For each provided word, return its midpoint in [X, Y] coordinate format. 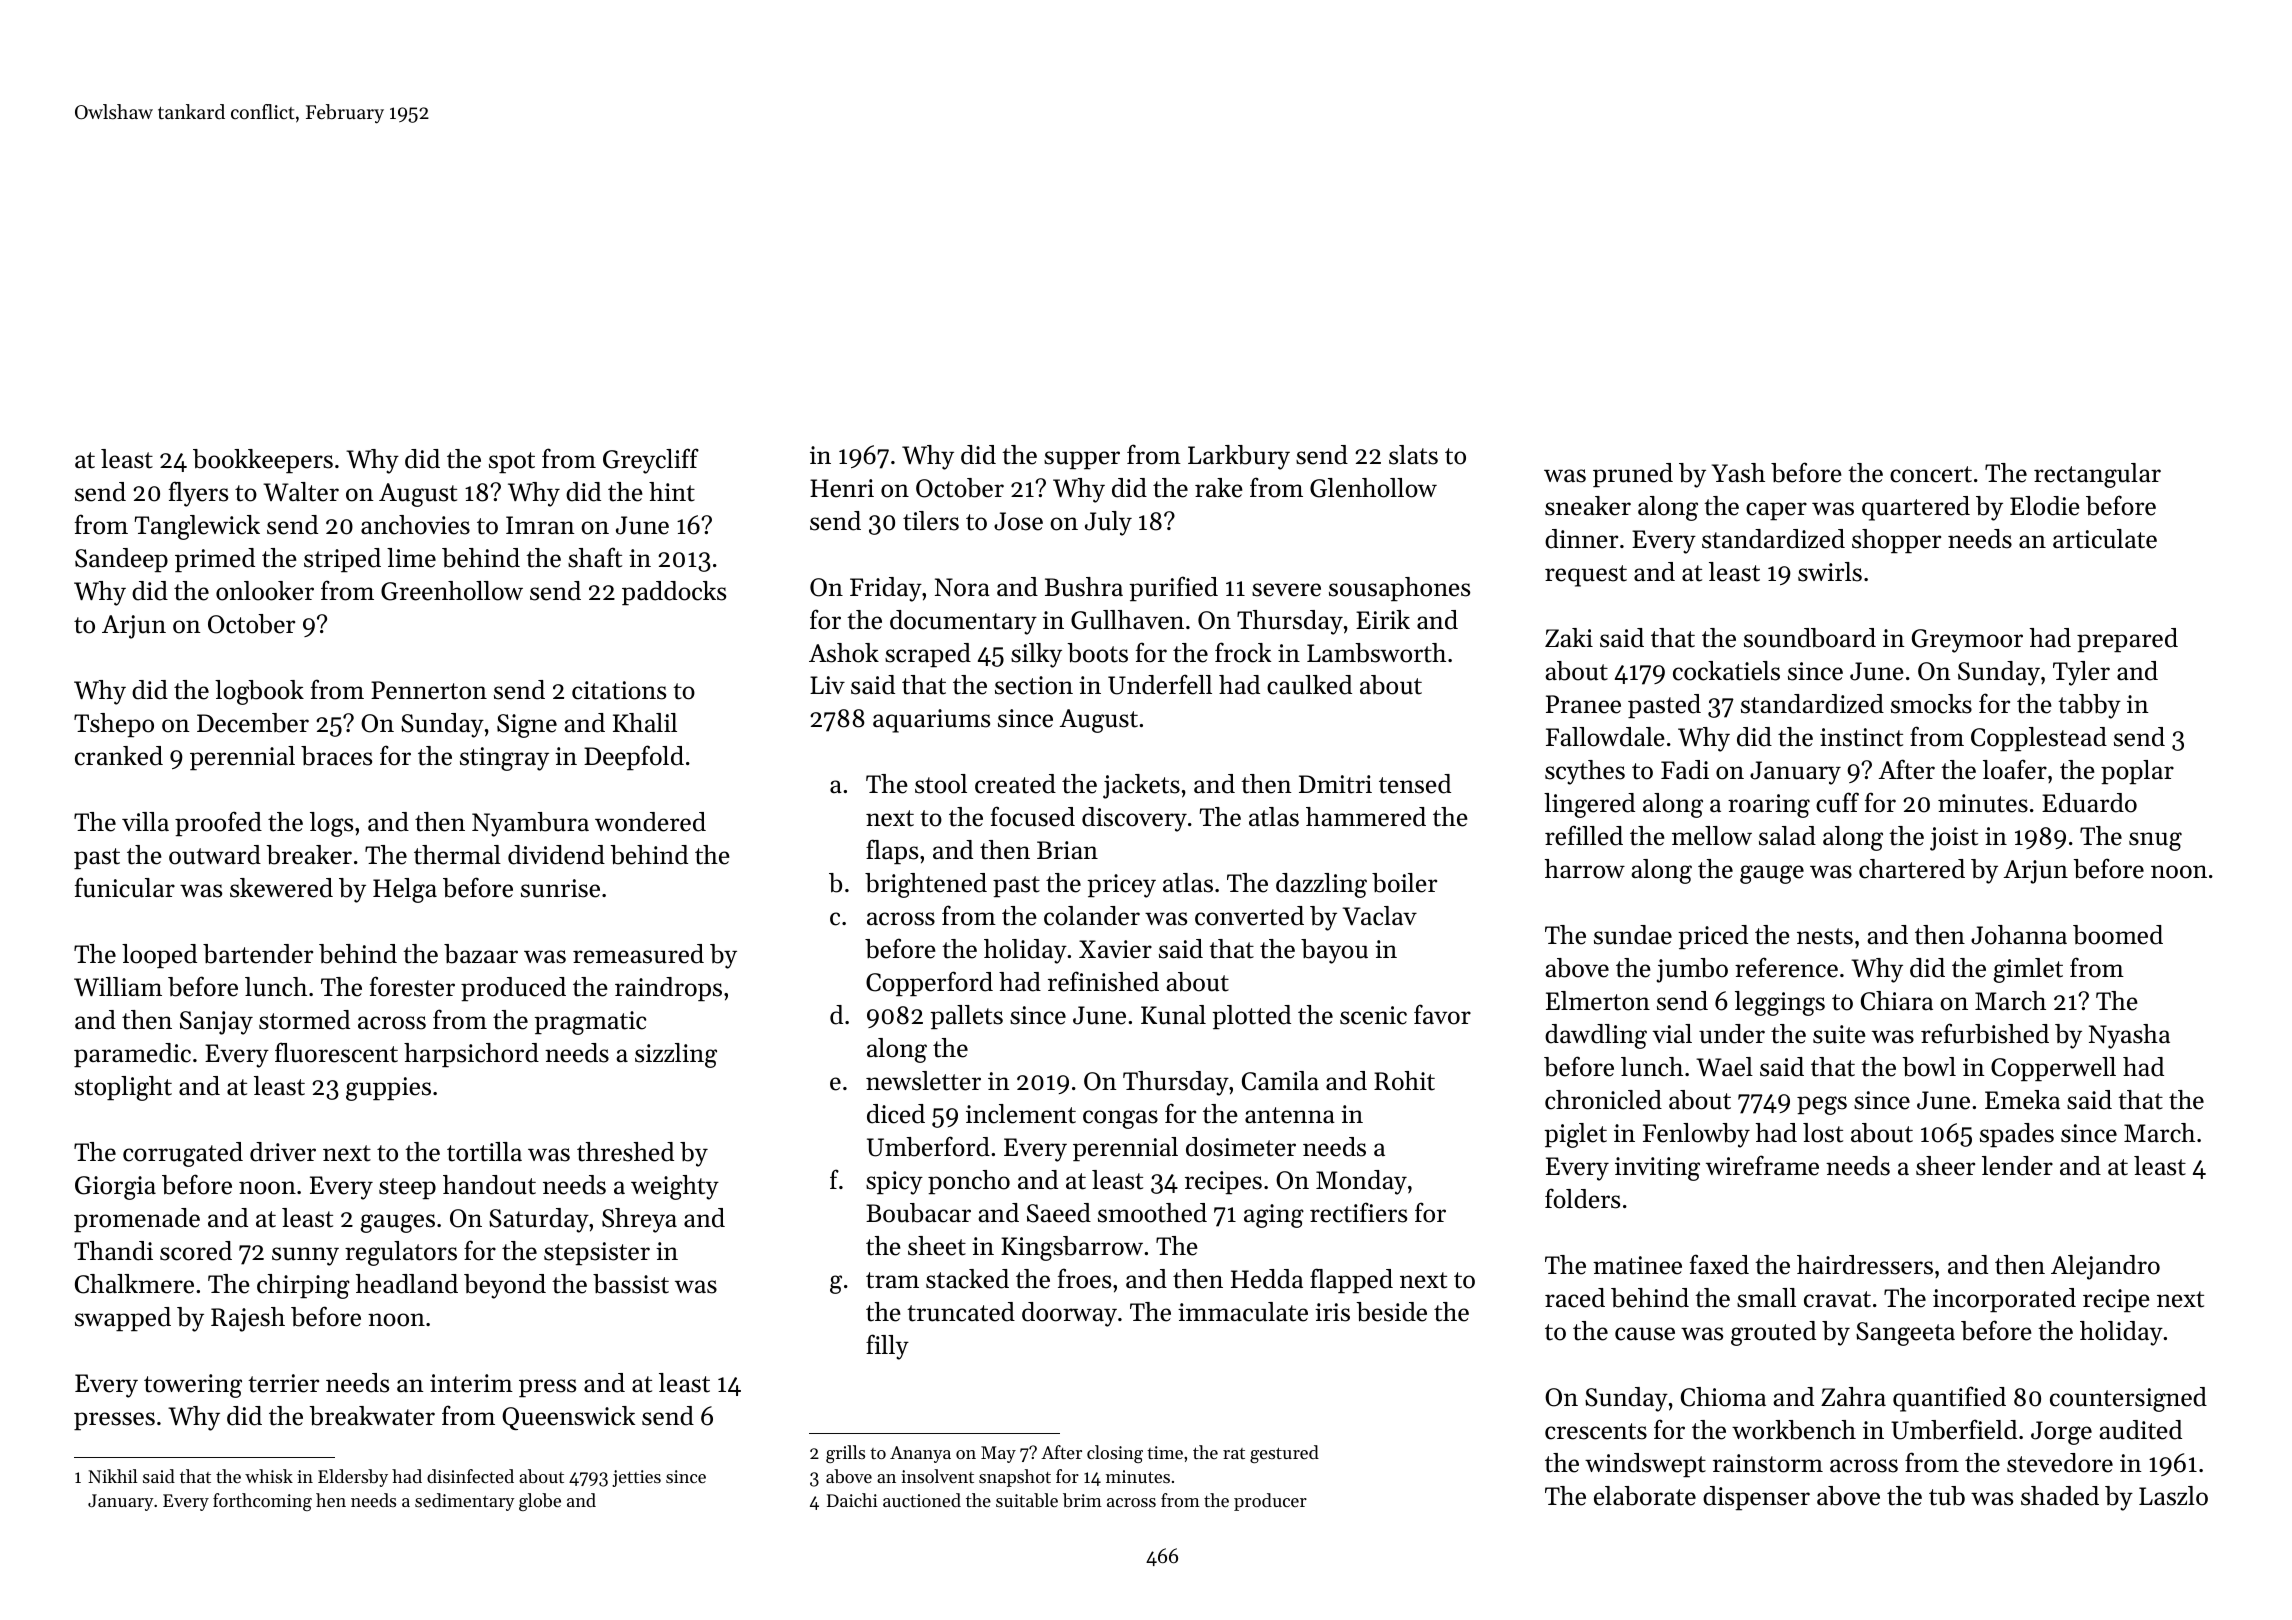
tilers [931, 521]
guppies [388, 1089]
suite [1839, 1034]
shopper [1896, 541]
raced [1575, 1298]
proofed [218, 823]
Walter [301, 492]
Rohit [1404, 1081]
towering [193, 1386]
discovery [1134, 819]
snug [2155, 841]
